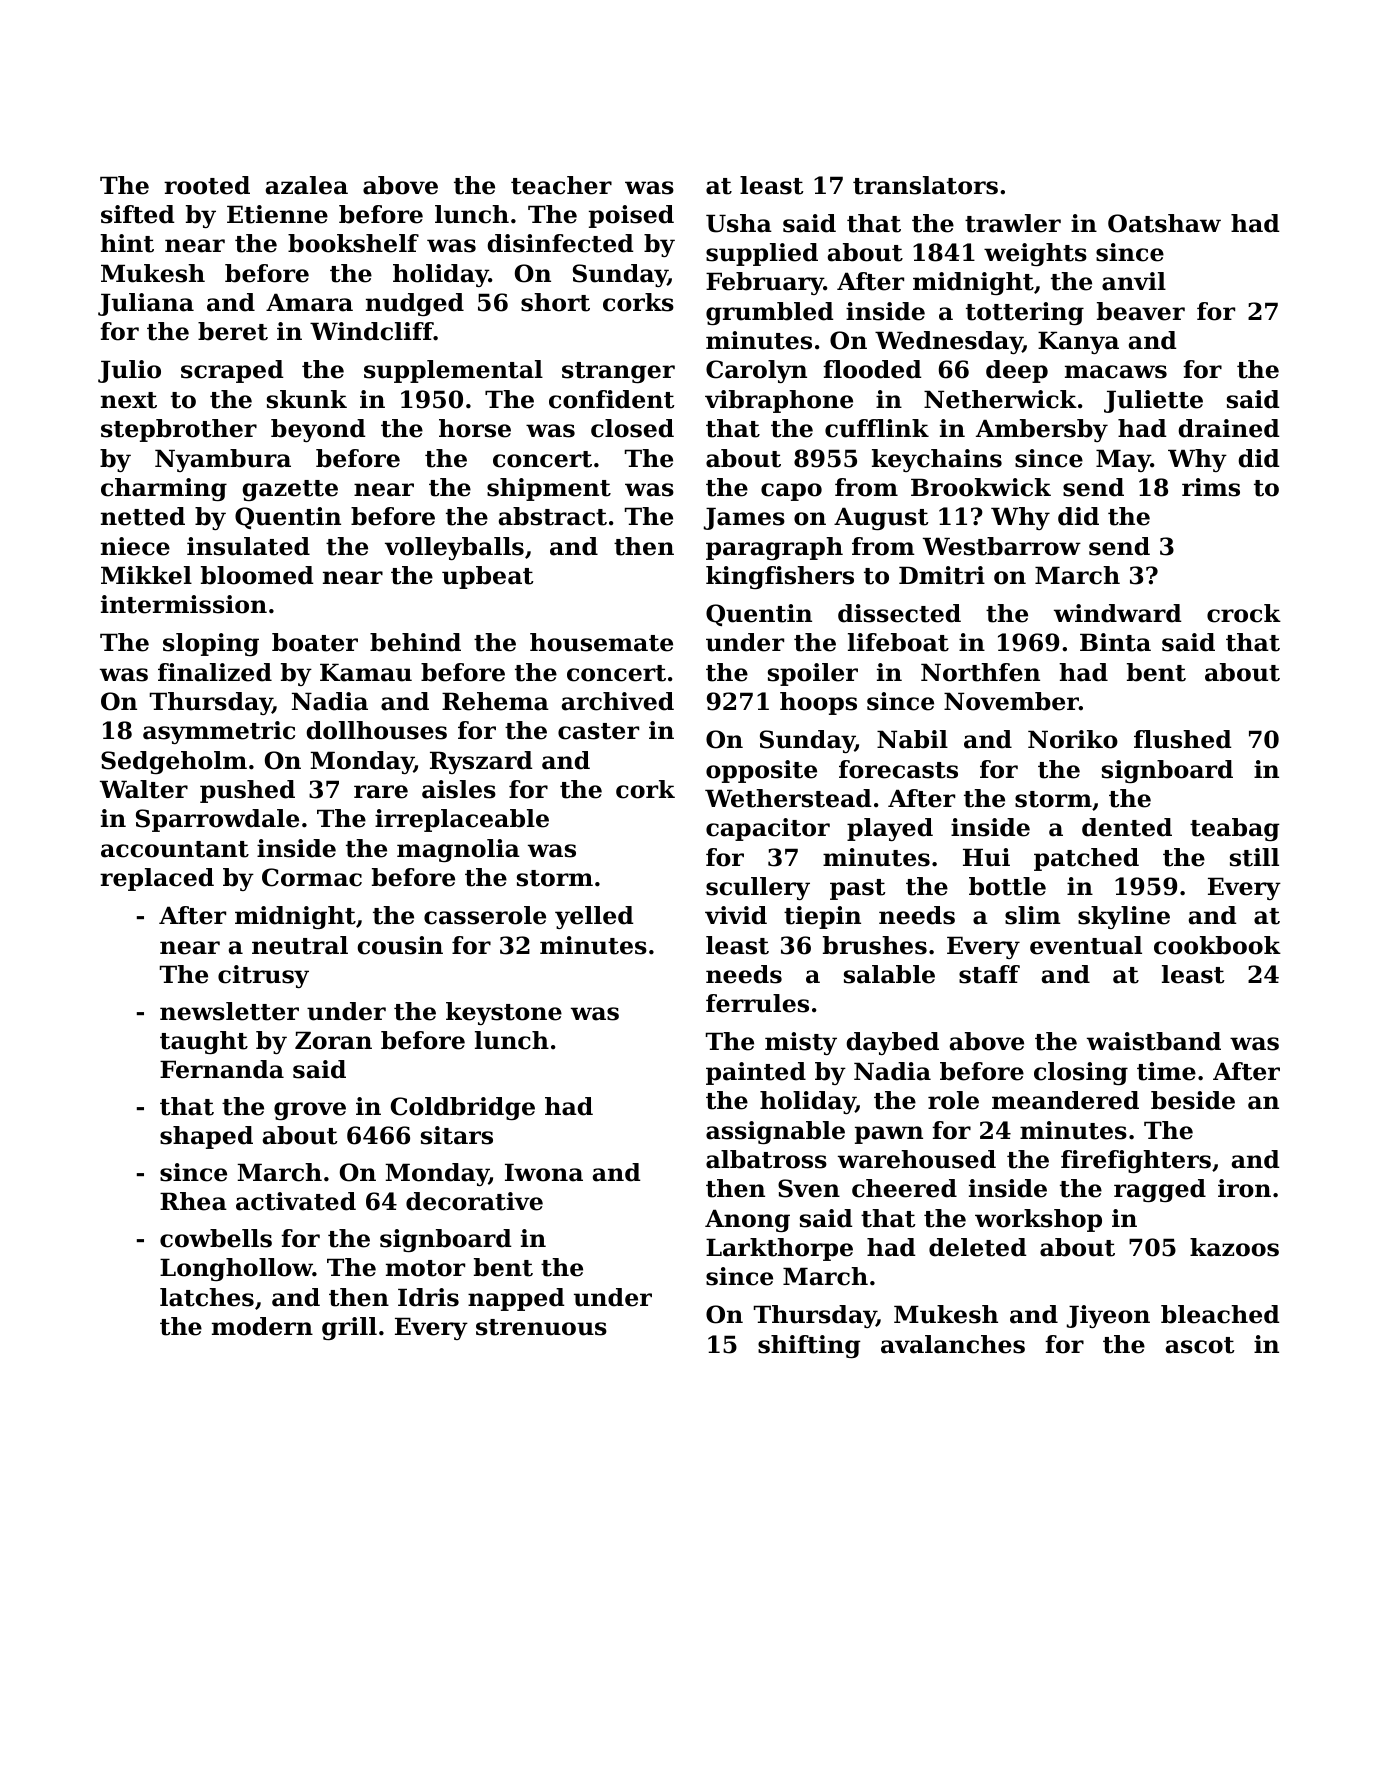 The image size is (1380, 1785). I want to click on opposite, so click(761, 771).
